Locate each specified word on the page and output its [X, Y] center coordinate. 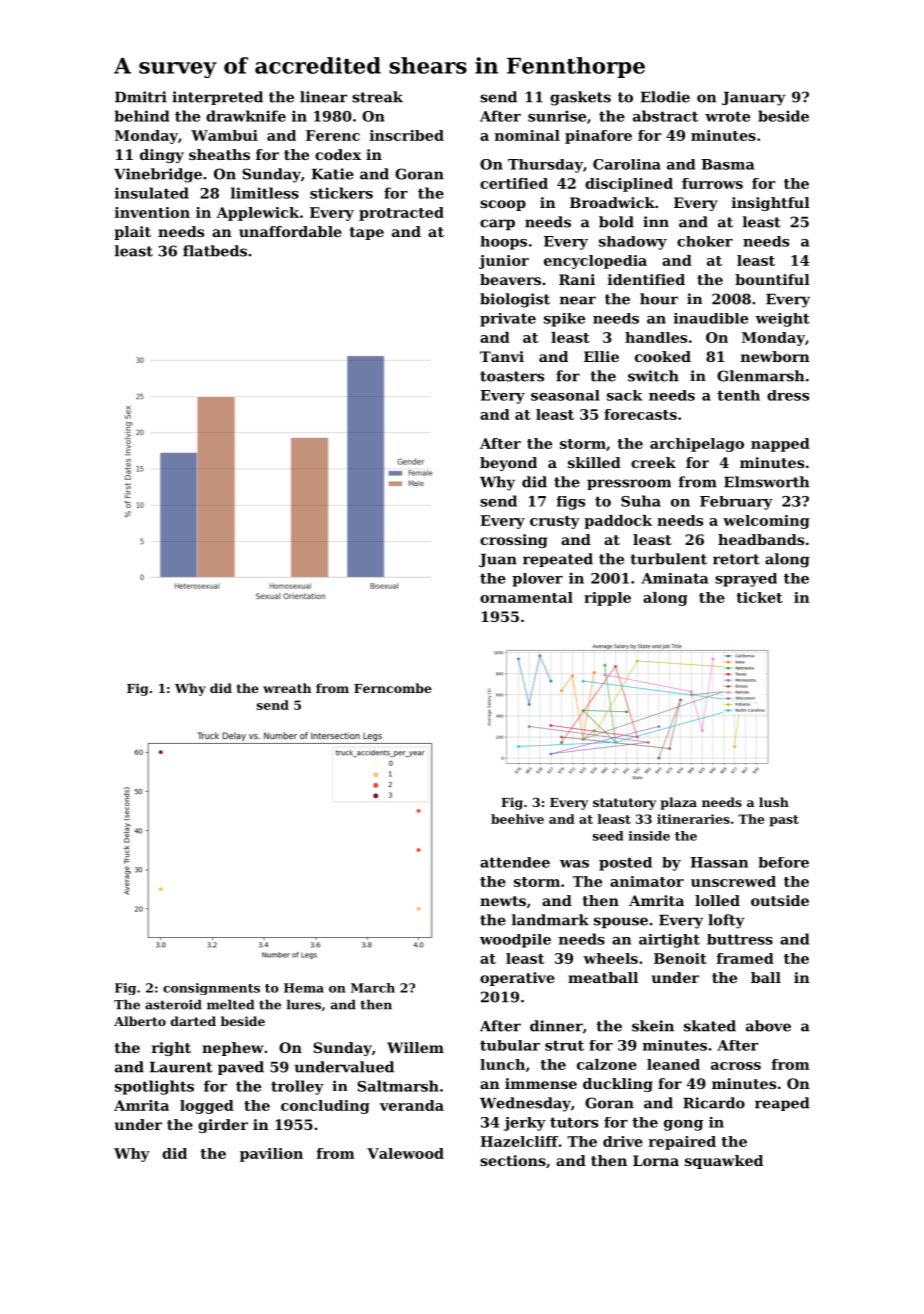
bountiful [772, 279]
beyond [508, 464]
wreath [287, 688]
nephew [233, 1049]
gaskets [580, 98]
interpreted [217, 98]
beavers [510, 279]
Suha [641, 501]
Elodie [665, 97]
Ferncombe [393, 688]
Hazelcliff [519, 1141]
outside [780, 900]
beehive [517, 819]
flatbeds [215, 251]
